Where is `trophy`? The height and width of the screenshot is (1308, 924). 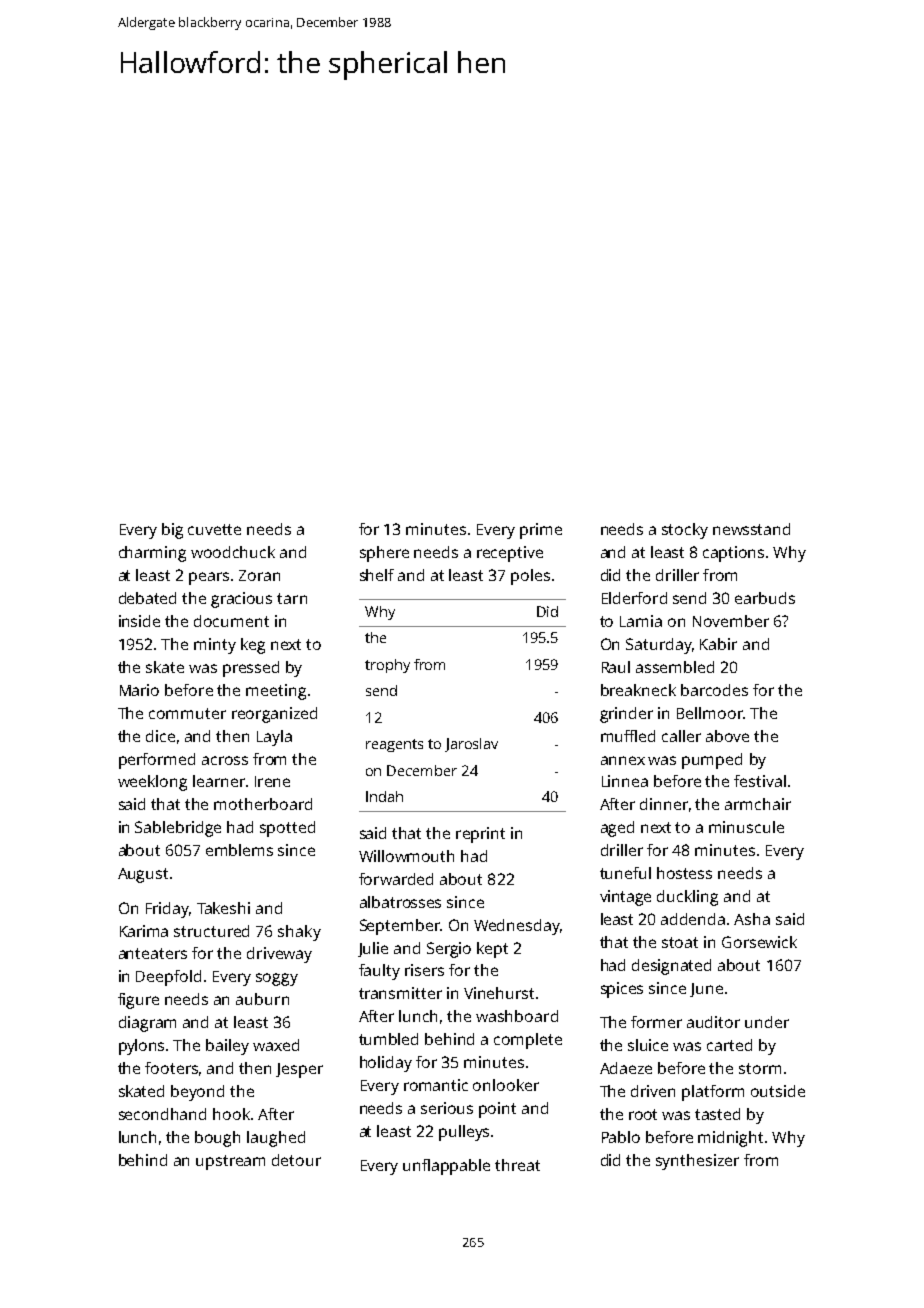 trophy is located at coordinates (387, 666).
